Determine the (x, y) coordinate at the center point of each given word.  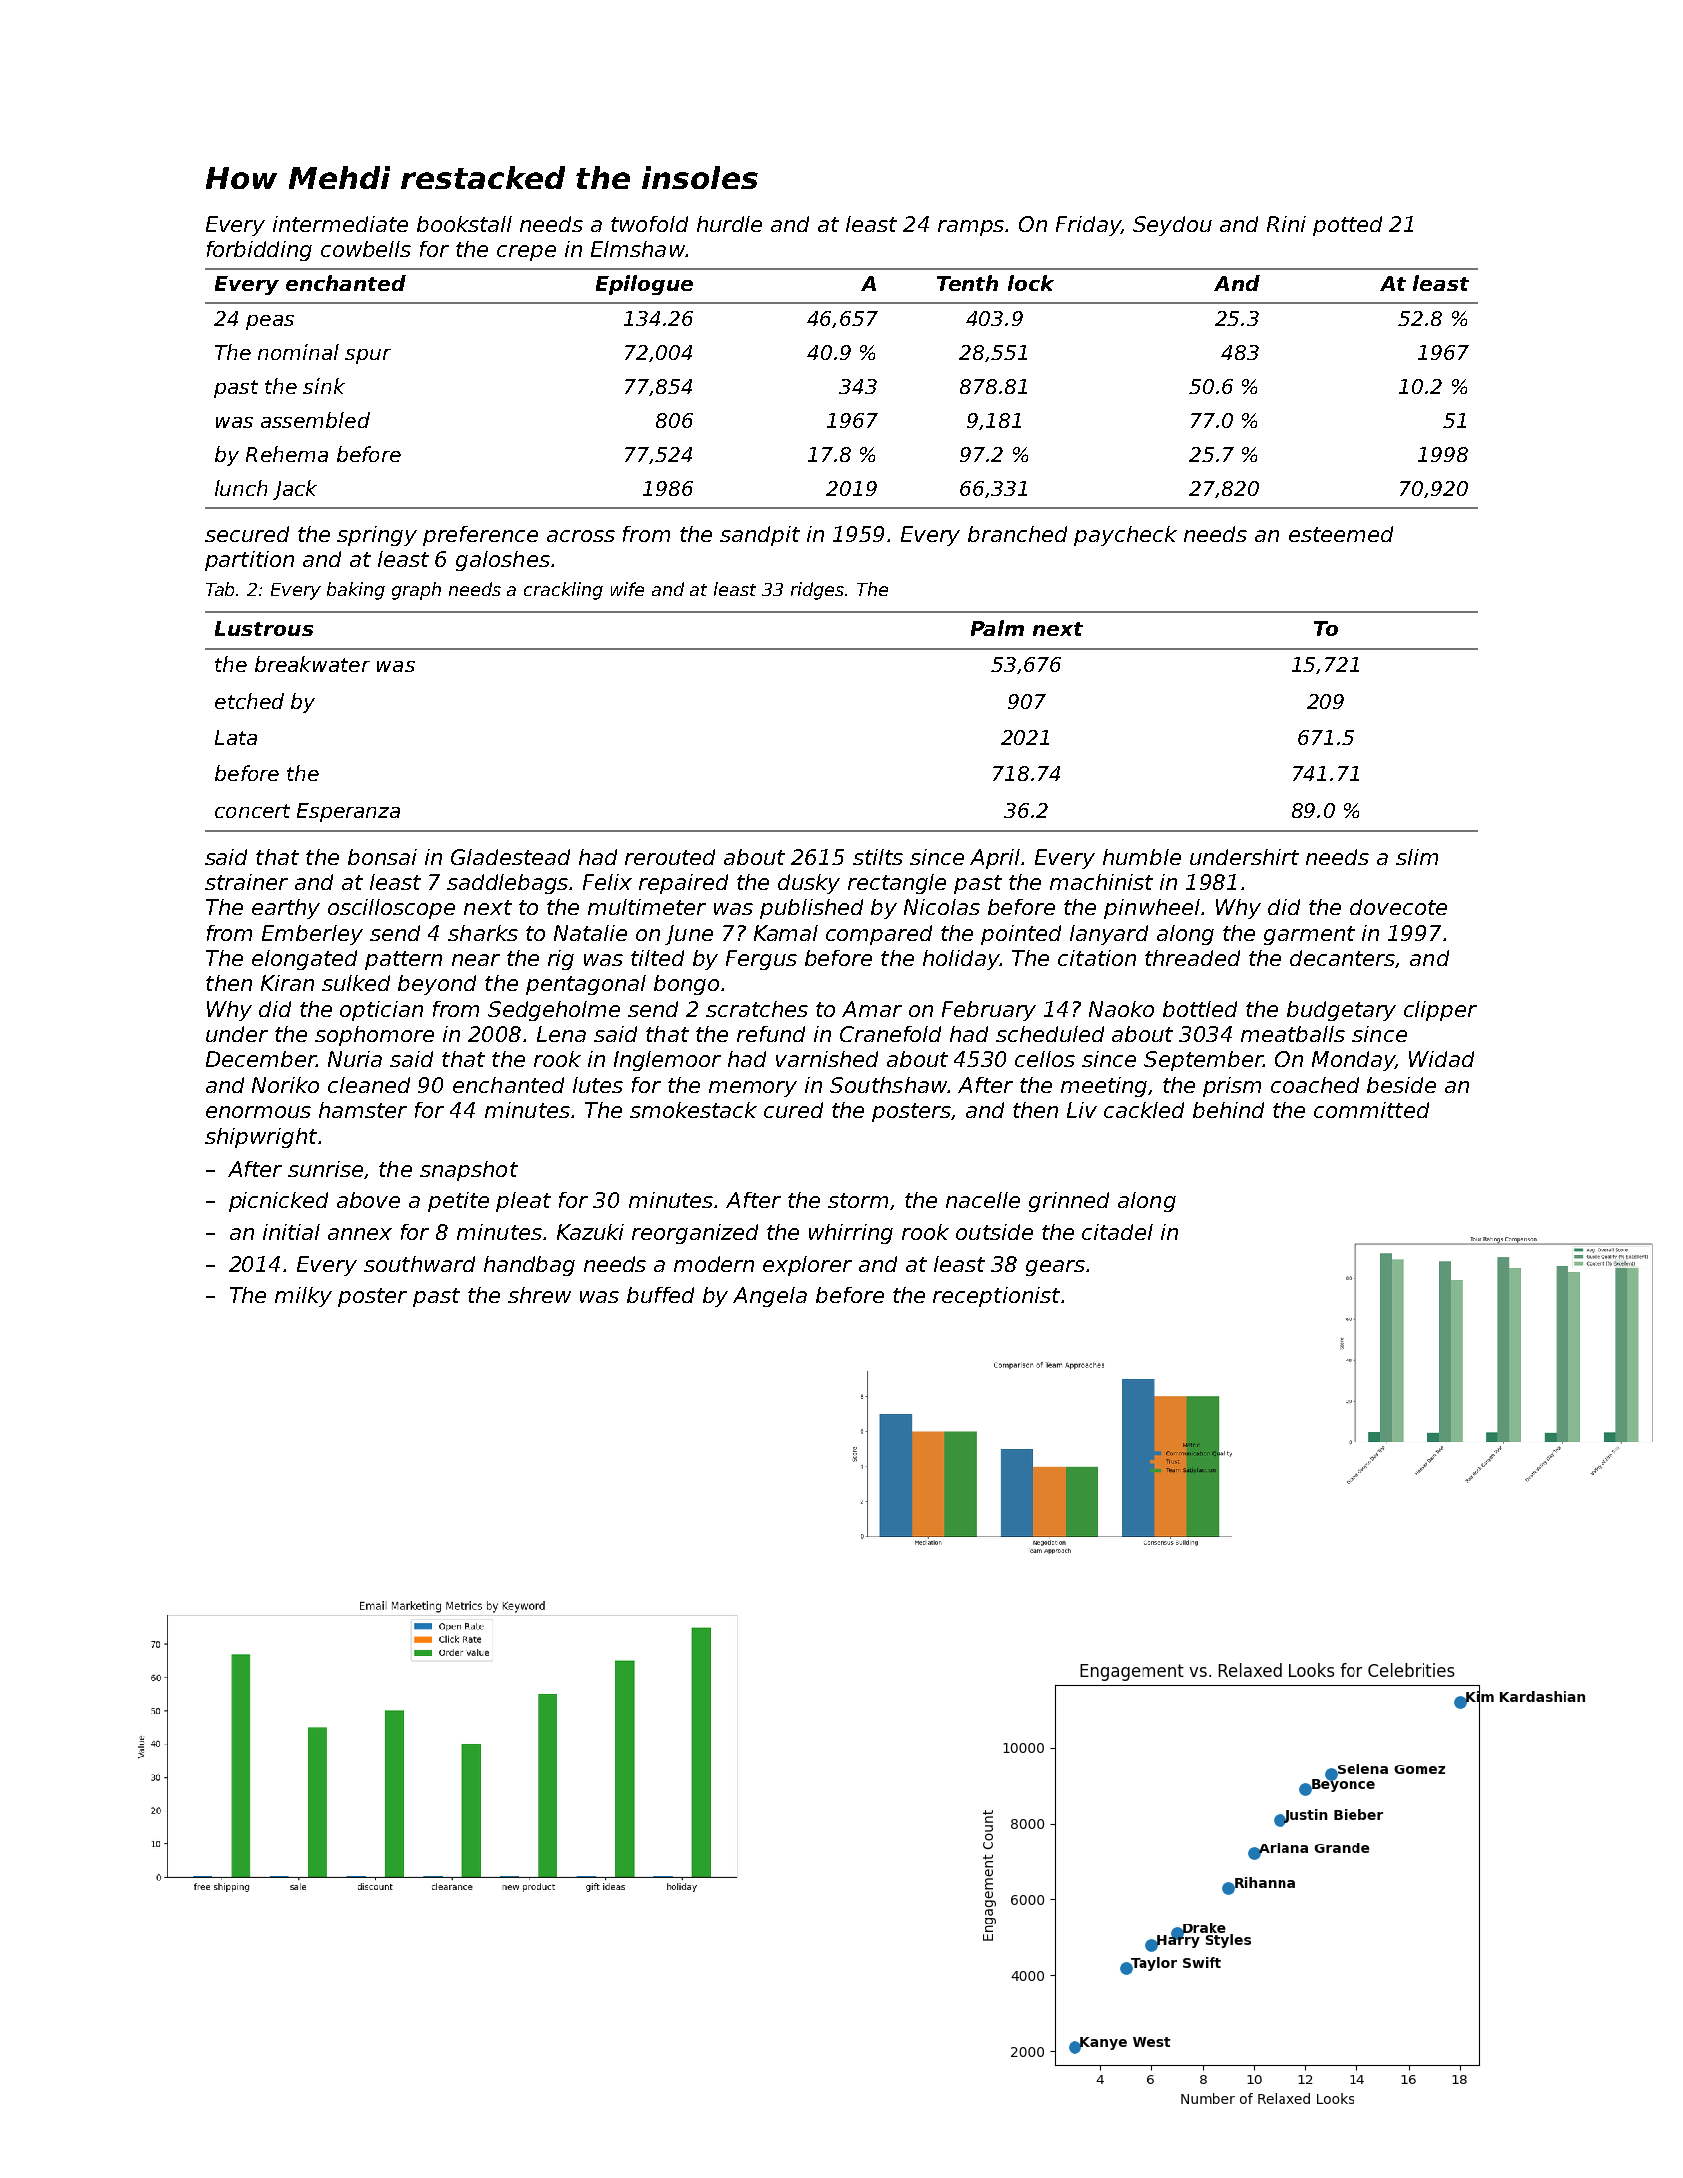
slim (1417, 857)
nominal (298, 352)
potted (1347, 226)
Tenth (967, 283)
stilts (878, 857)
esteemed (1341, 534)
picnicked (278, 1202)
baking (356, 591)
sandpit (760, 536)
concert (252, 811)
